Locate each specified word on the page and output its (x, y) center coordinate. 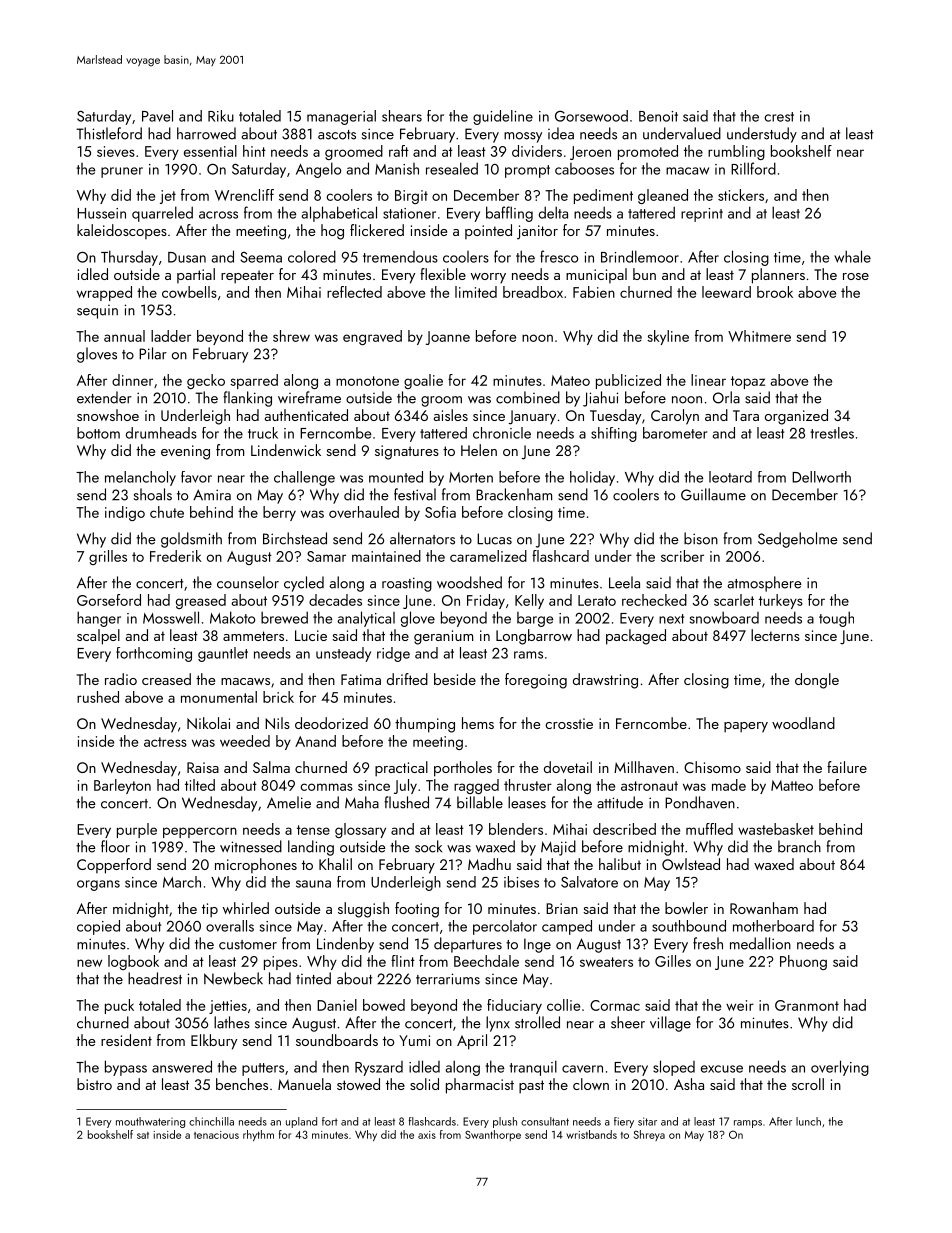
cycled (304, 584)
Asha (689, 1084)
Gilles (673, 961)
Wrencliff (244, 195)
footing (417, 910)
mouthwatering (150, 1122)
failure (847, 767)
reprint (702, 215)
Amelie (289, 802)
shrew (291, 336)
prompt (527, 171)
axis (427, 1135)
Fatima (361, 679)
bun (644, 274)
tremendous (400, 257)
